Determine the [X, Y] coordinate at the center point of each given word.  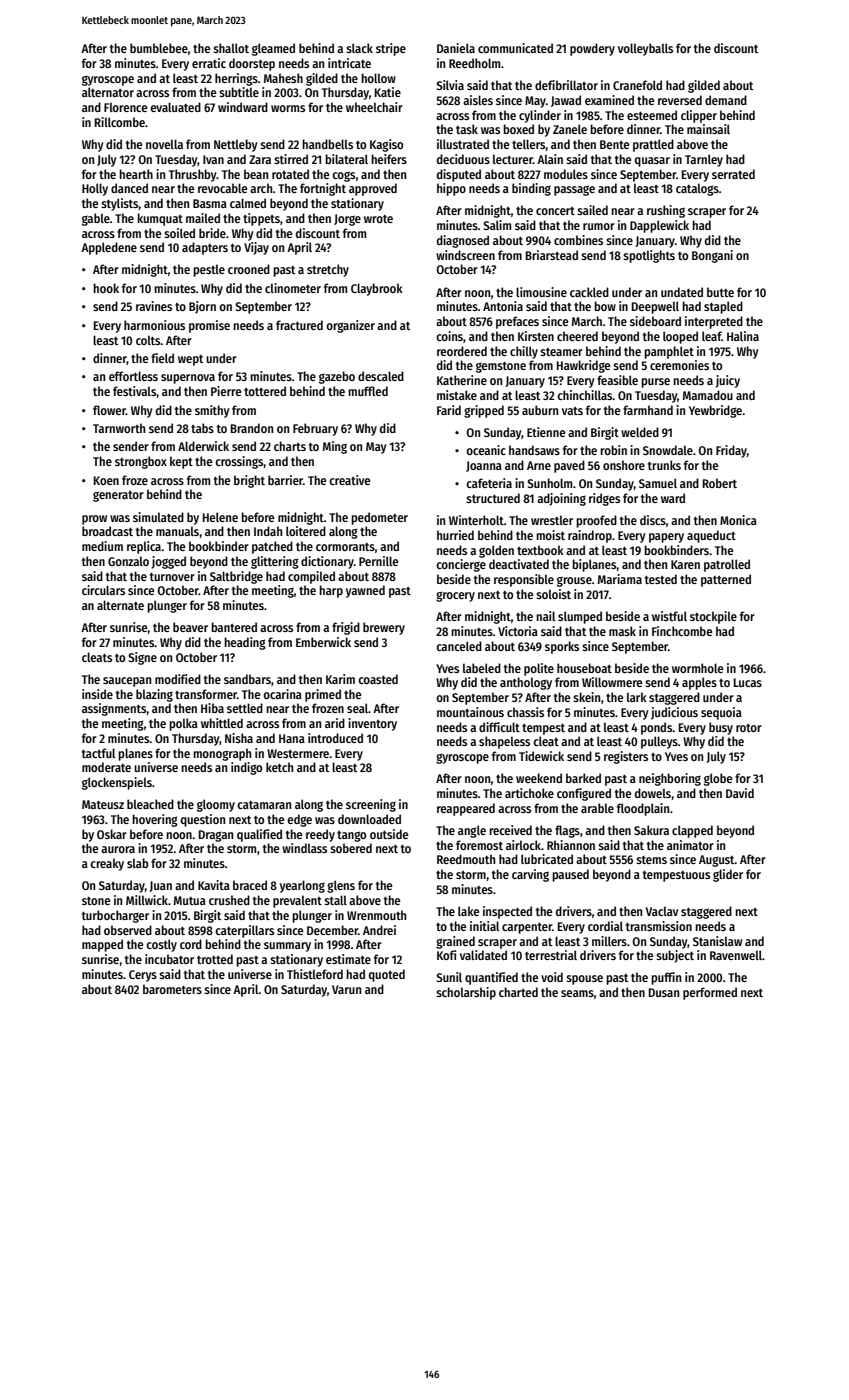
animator [690, 845]
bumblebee [159, 48]
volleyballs [645, 49]
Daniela [456, 48]
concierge [461, 565]
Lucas [748, 682]
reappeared [466, 809]
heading [245, 643]
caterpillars [244, 931]
